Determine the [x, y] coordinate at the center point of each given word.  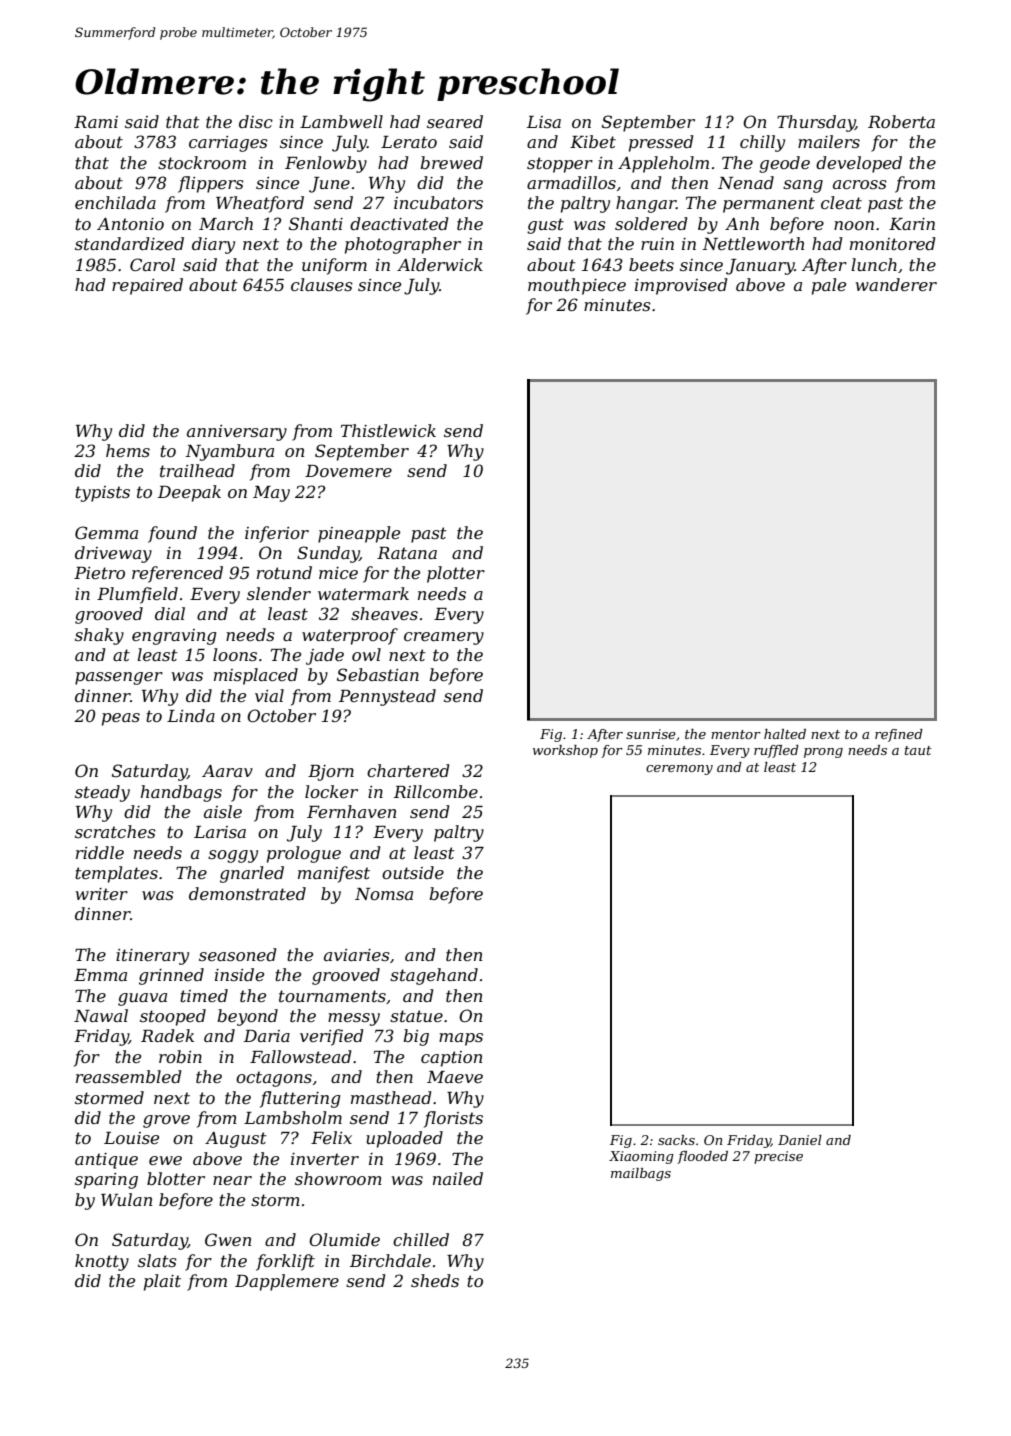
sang [803, 186]
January [760, 267]
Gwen [228, 1239]
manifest [334, 874]
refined [899, 735]
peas [121, 719]
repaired [147, 286]
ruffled [776, 751]
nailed [458, 1178]
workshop [565, 751]
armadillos [571, 182]
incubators [438, 202]
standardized [129, 244]
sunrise [651, 734]
